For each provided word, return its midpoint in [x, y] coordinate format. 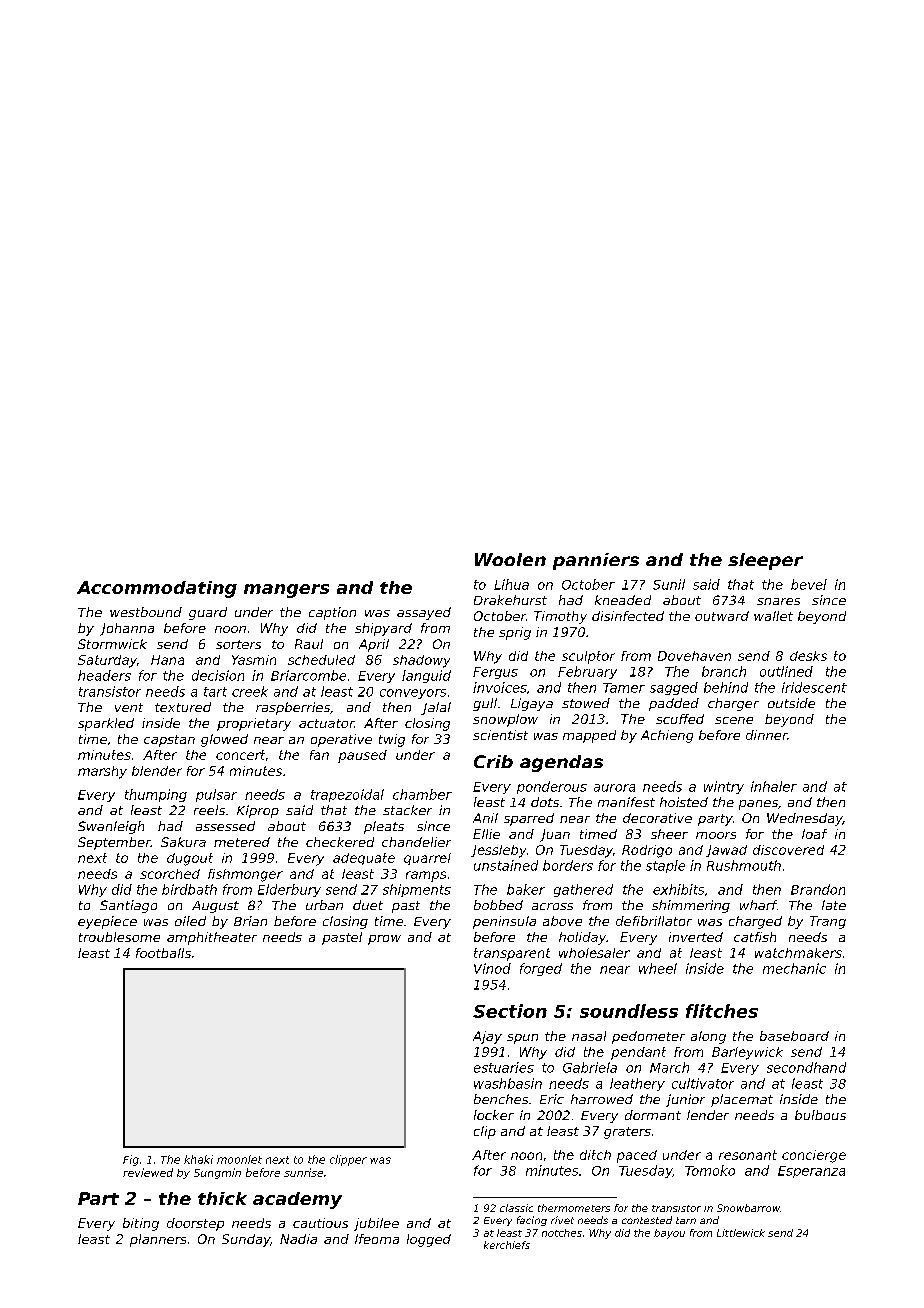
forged [541, 969]
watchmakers [798, 953]
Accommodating [157, 589]
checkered [340, 842]
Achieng [667, 736]
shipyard [383, 629]
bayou [669, 1234]
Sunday [246, 1240]
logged [429, 1240]
